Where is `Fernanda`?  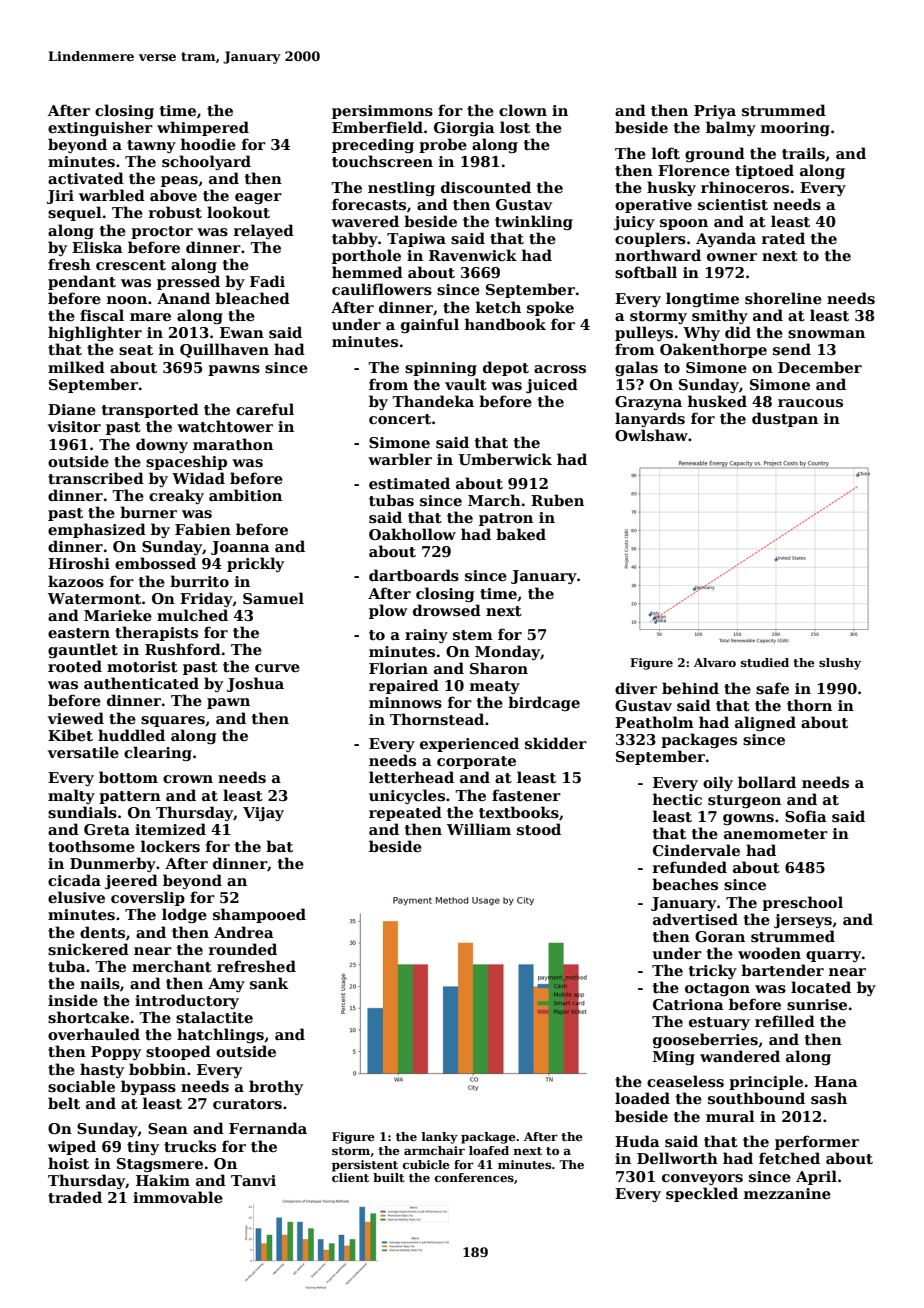 Fernanda is located at coordinates (268, 1128).
